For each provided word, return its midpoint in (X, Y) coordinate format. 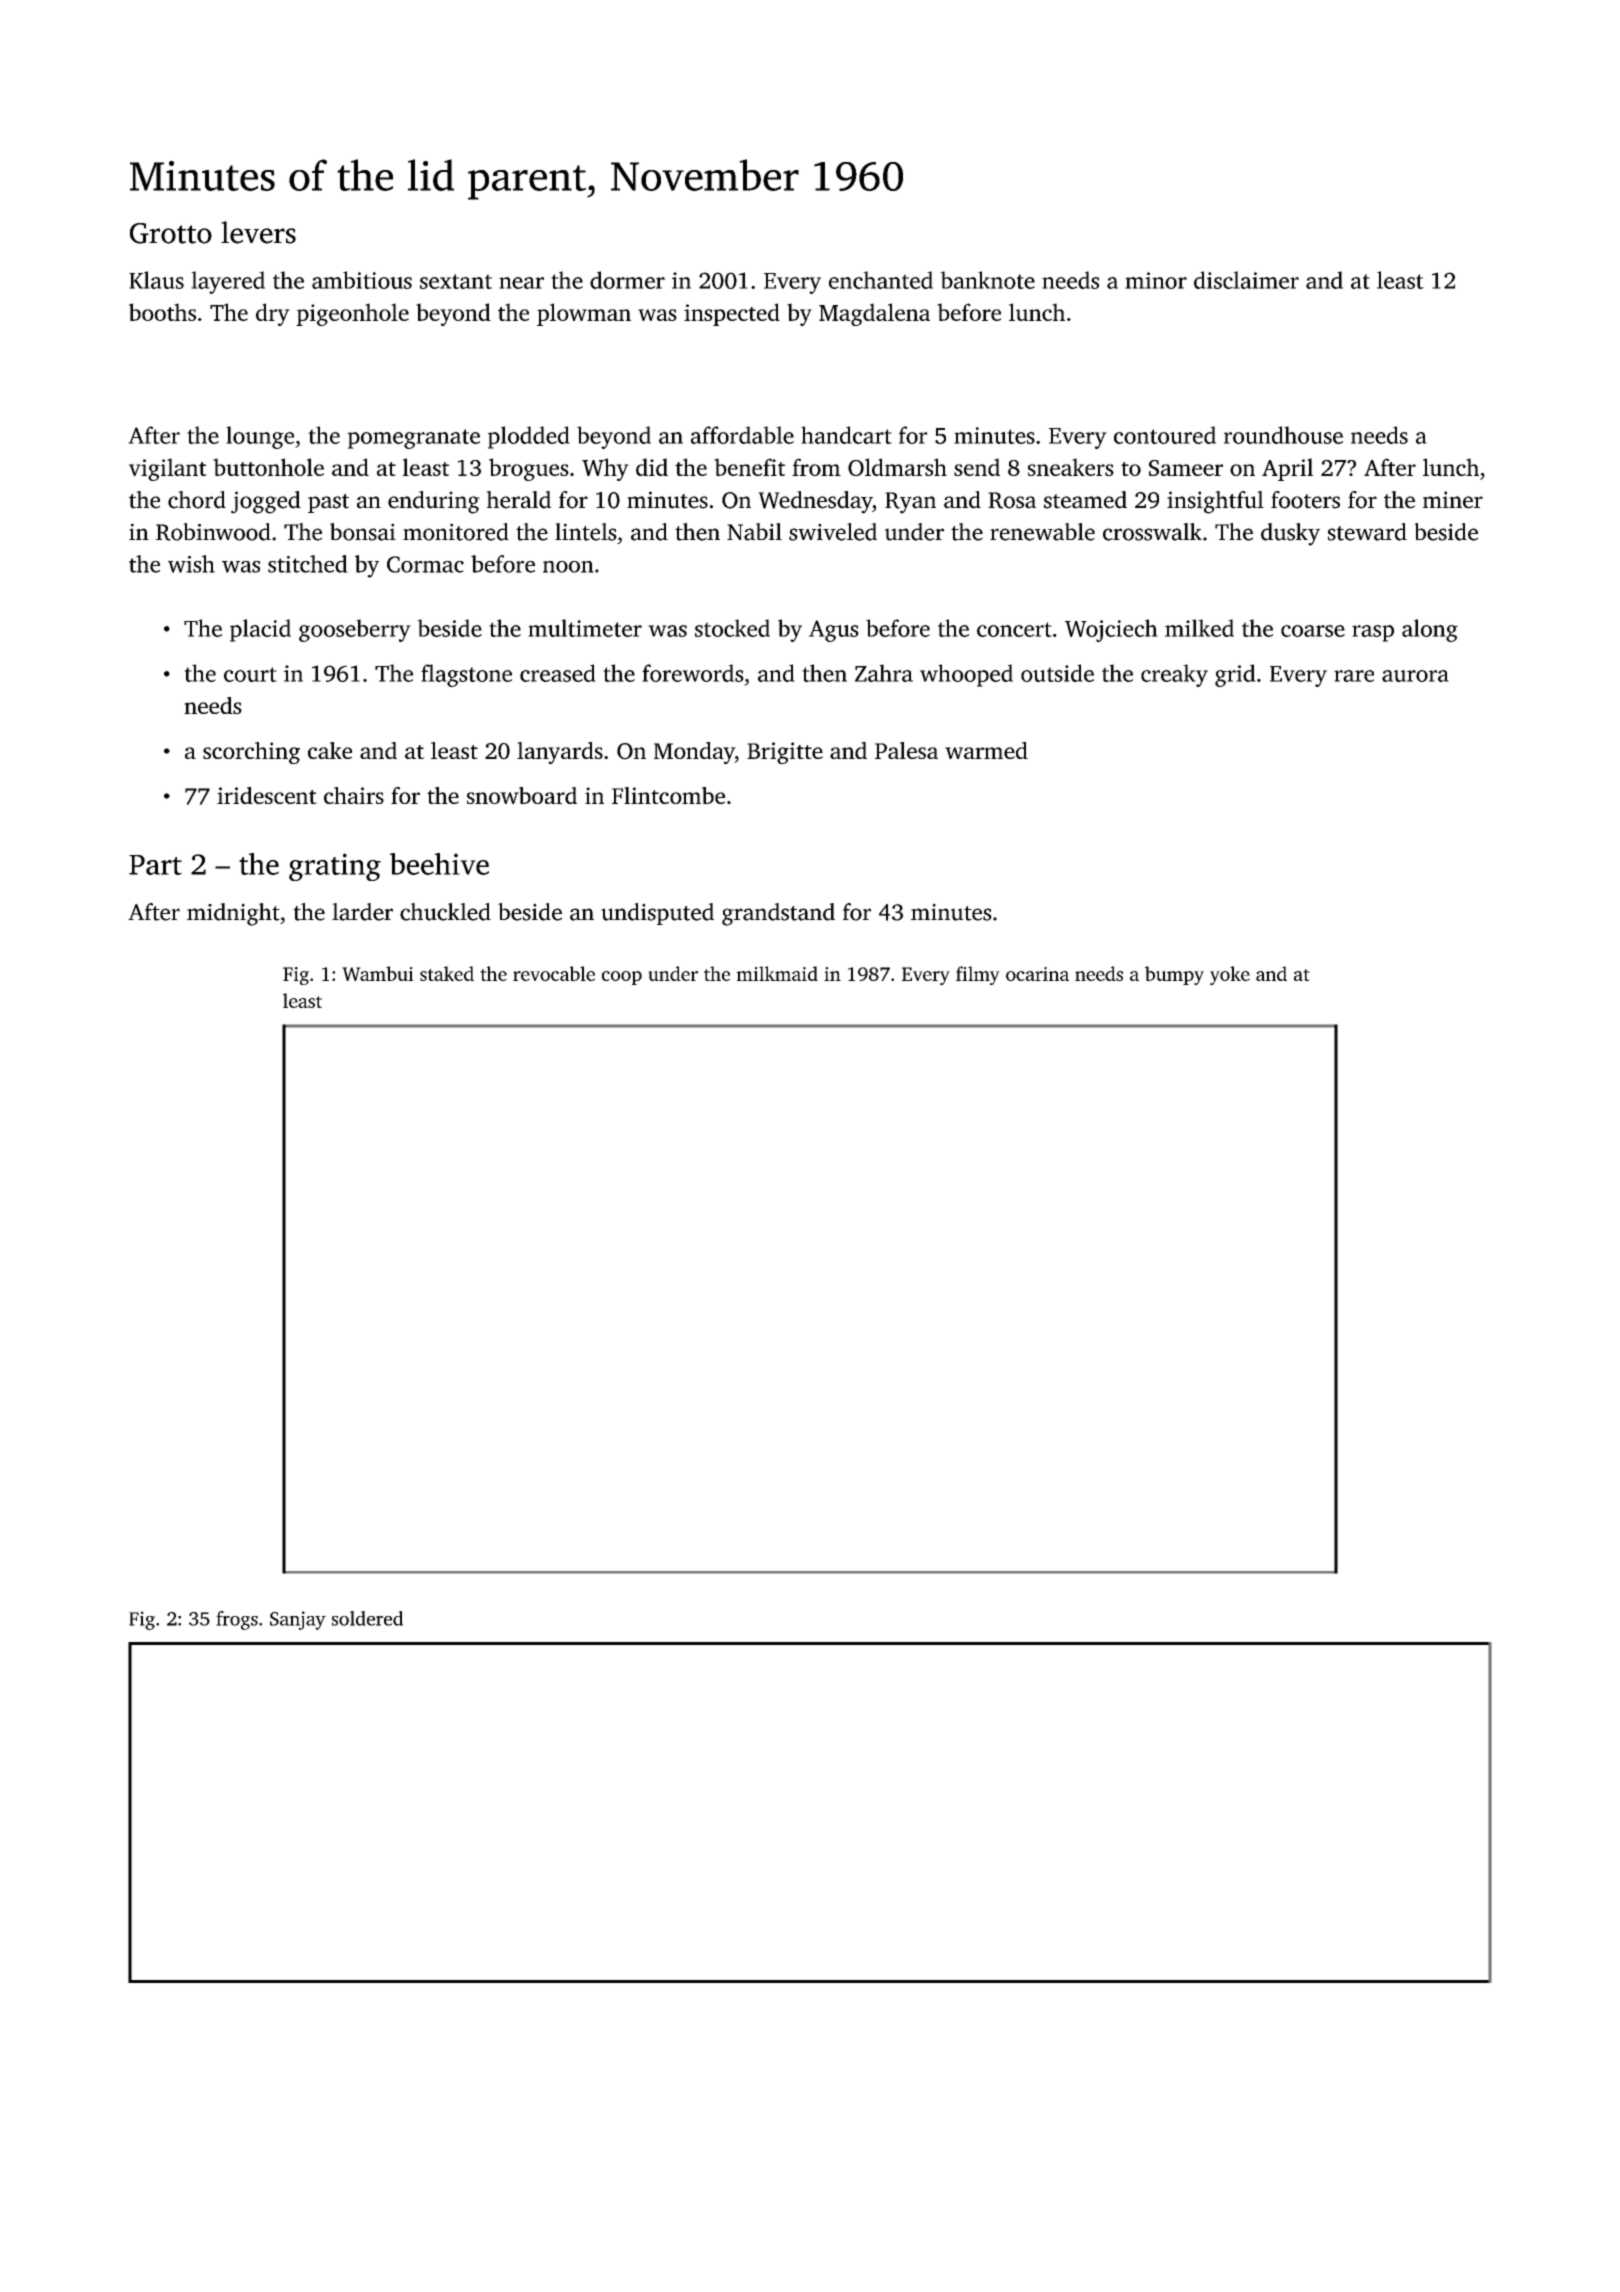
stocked (732, 628)
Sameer (1186, 468)
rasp (1373, 633)
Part (155, 865)
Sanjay (298, 1620)
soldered (367, 1618)
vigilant (168, 469)
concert (1014, 629)
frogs (237, 1620)
